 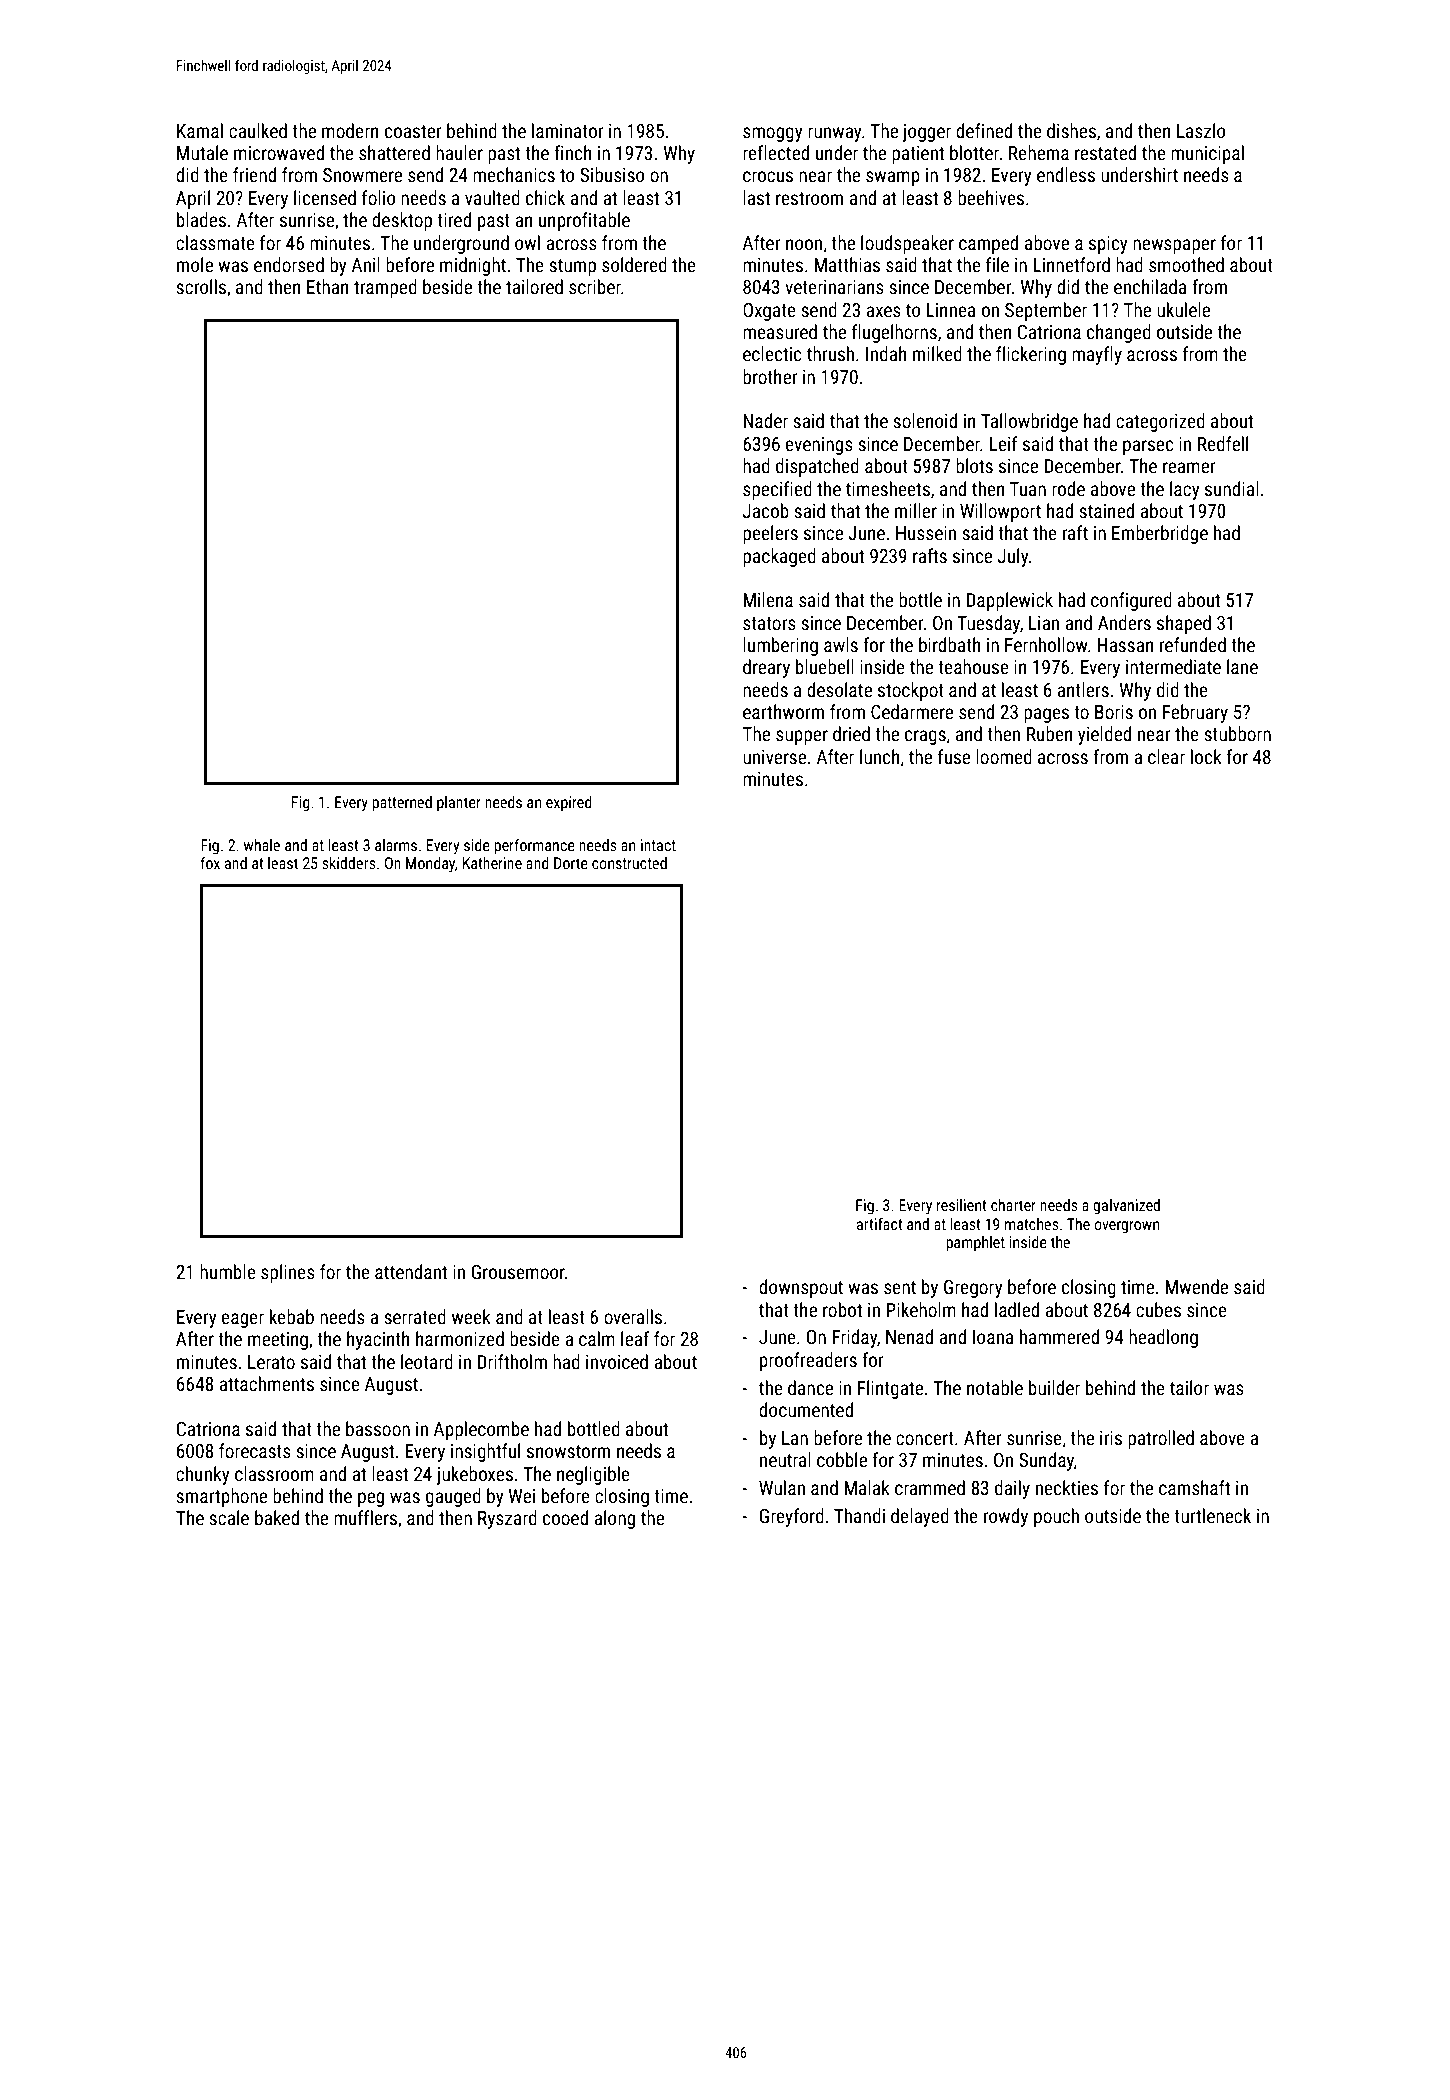 What do you see at coordinates (1097, 355) in the screenshot?
I see `mayfly` at bounding box center [1097, 355].
